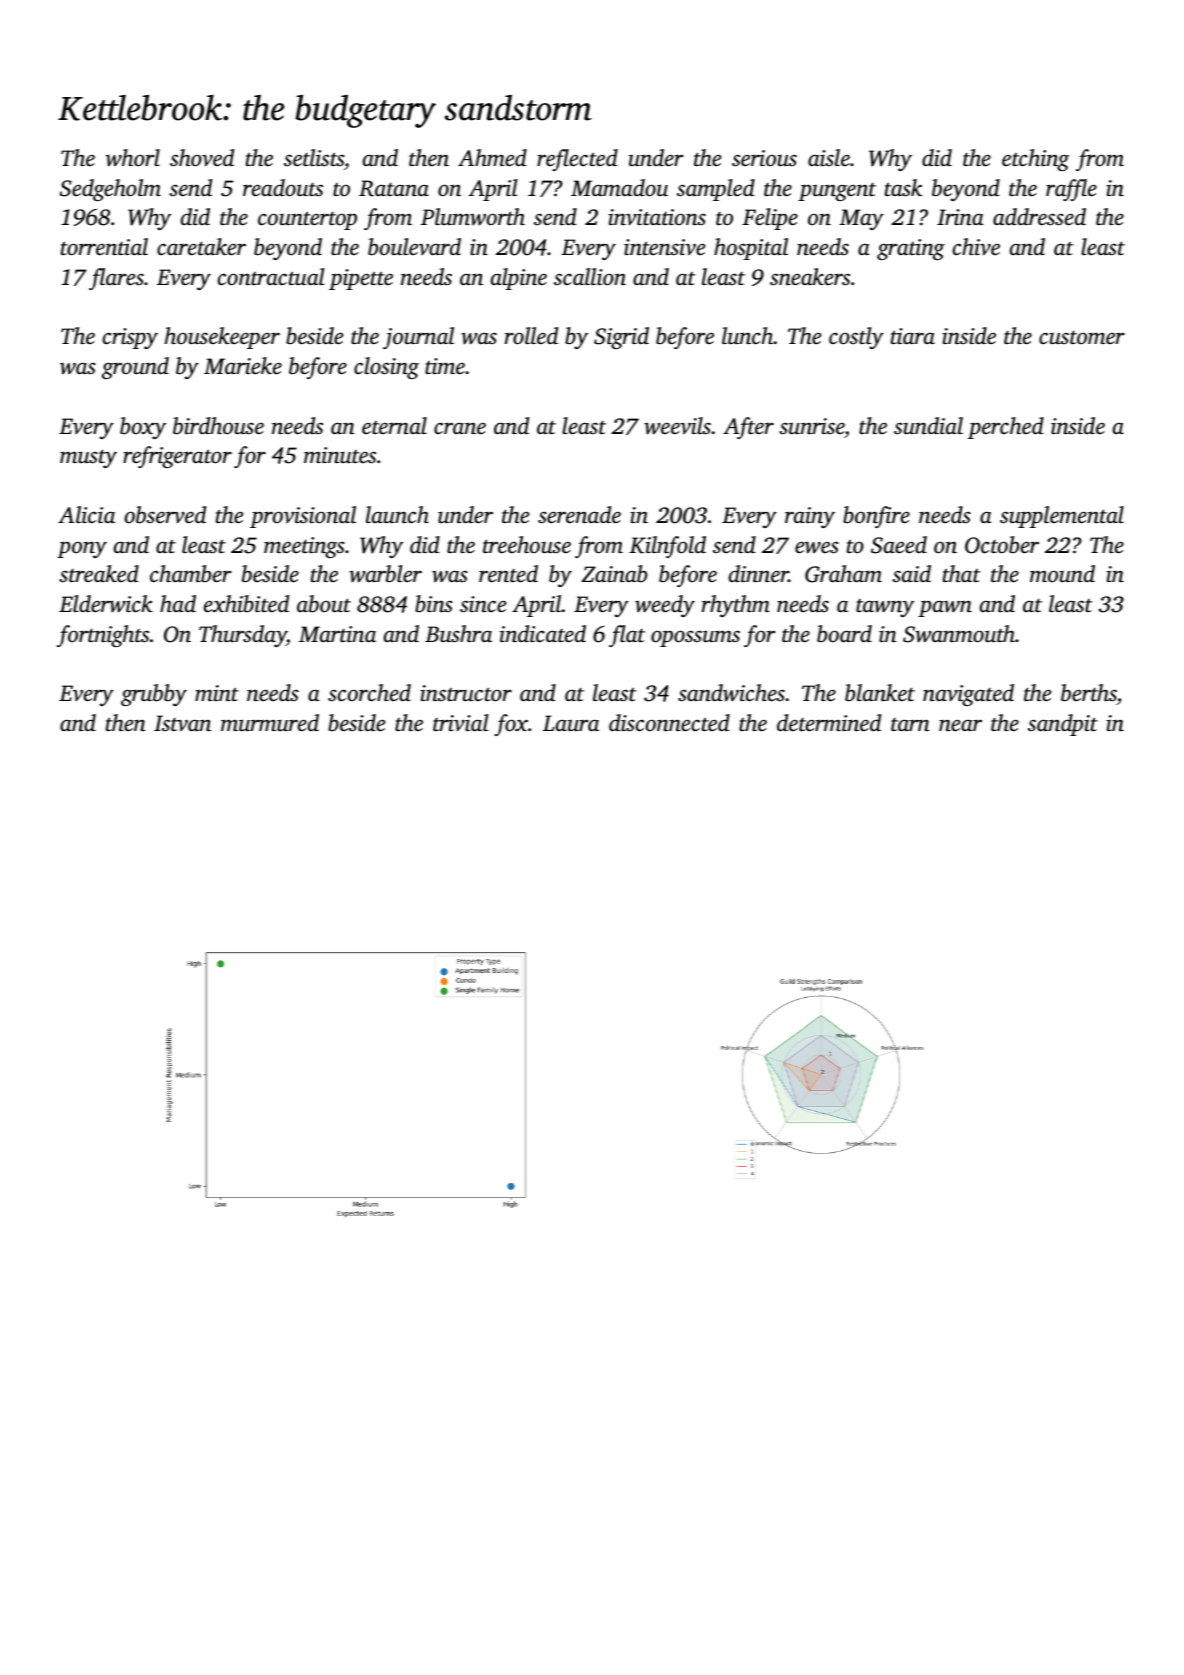 The image size is (1184, 1675). I want to click on task, so click(903, 188).
